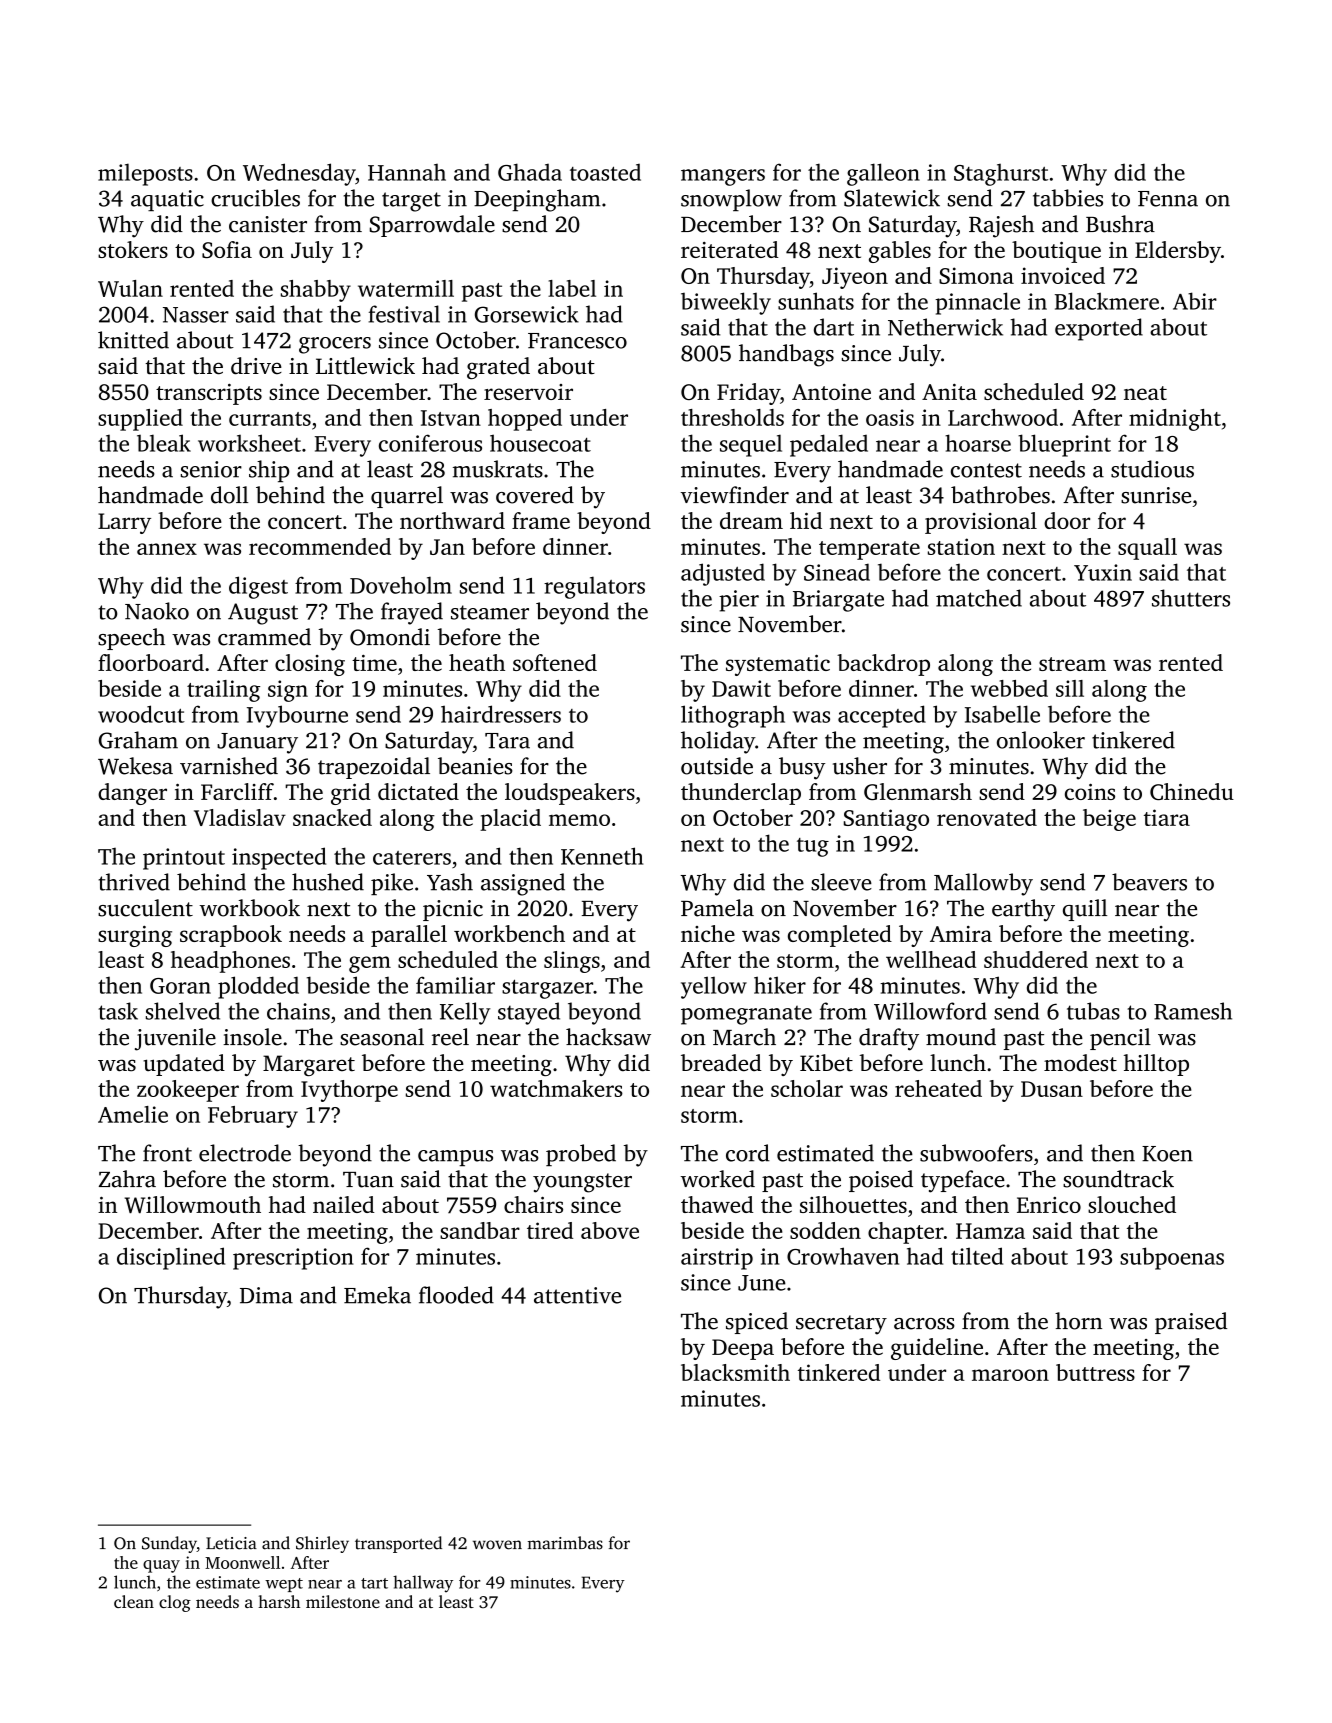 The height and width of the screenshot is (1723, 1332). I want to click on digest, so click(258, 587).
